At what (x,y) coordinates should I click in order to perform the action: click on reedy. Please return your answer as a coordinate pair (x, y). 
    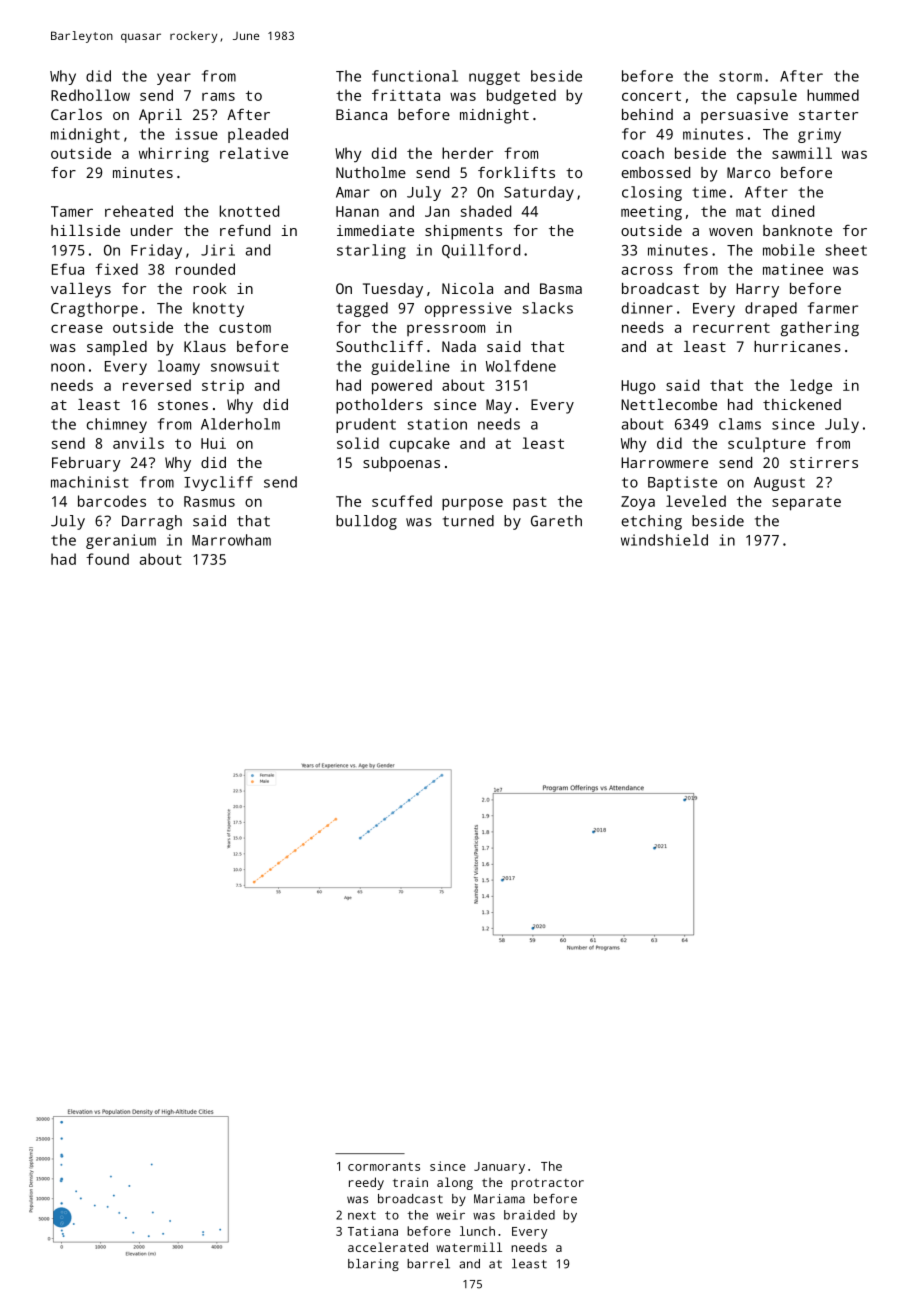
    Looking at the image, I should click on (366, 1183).
